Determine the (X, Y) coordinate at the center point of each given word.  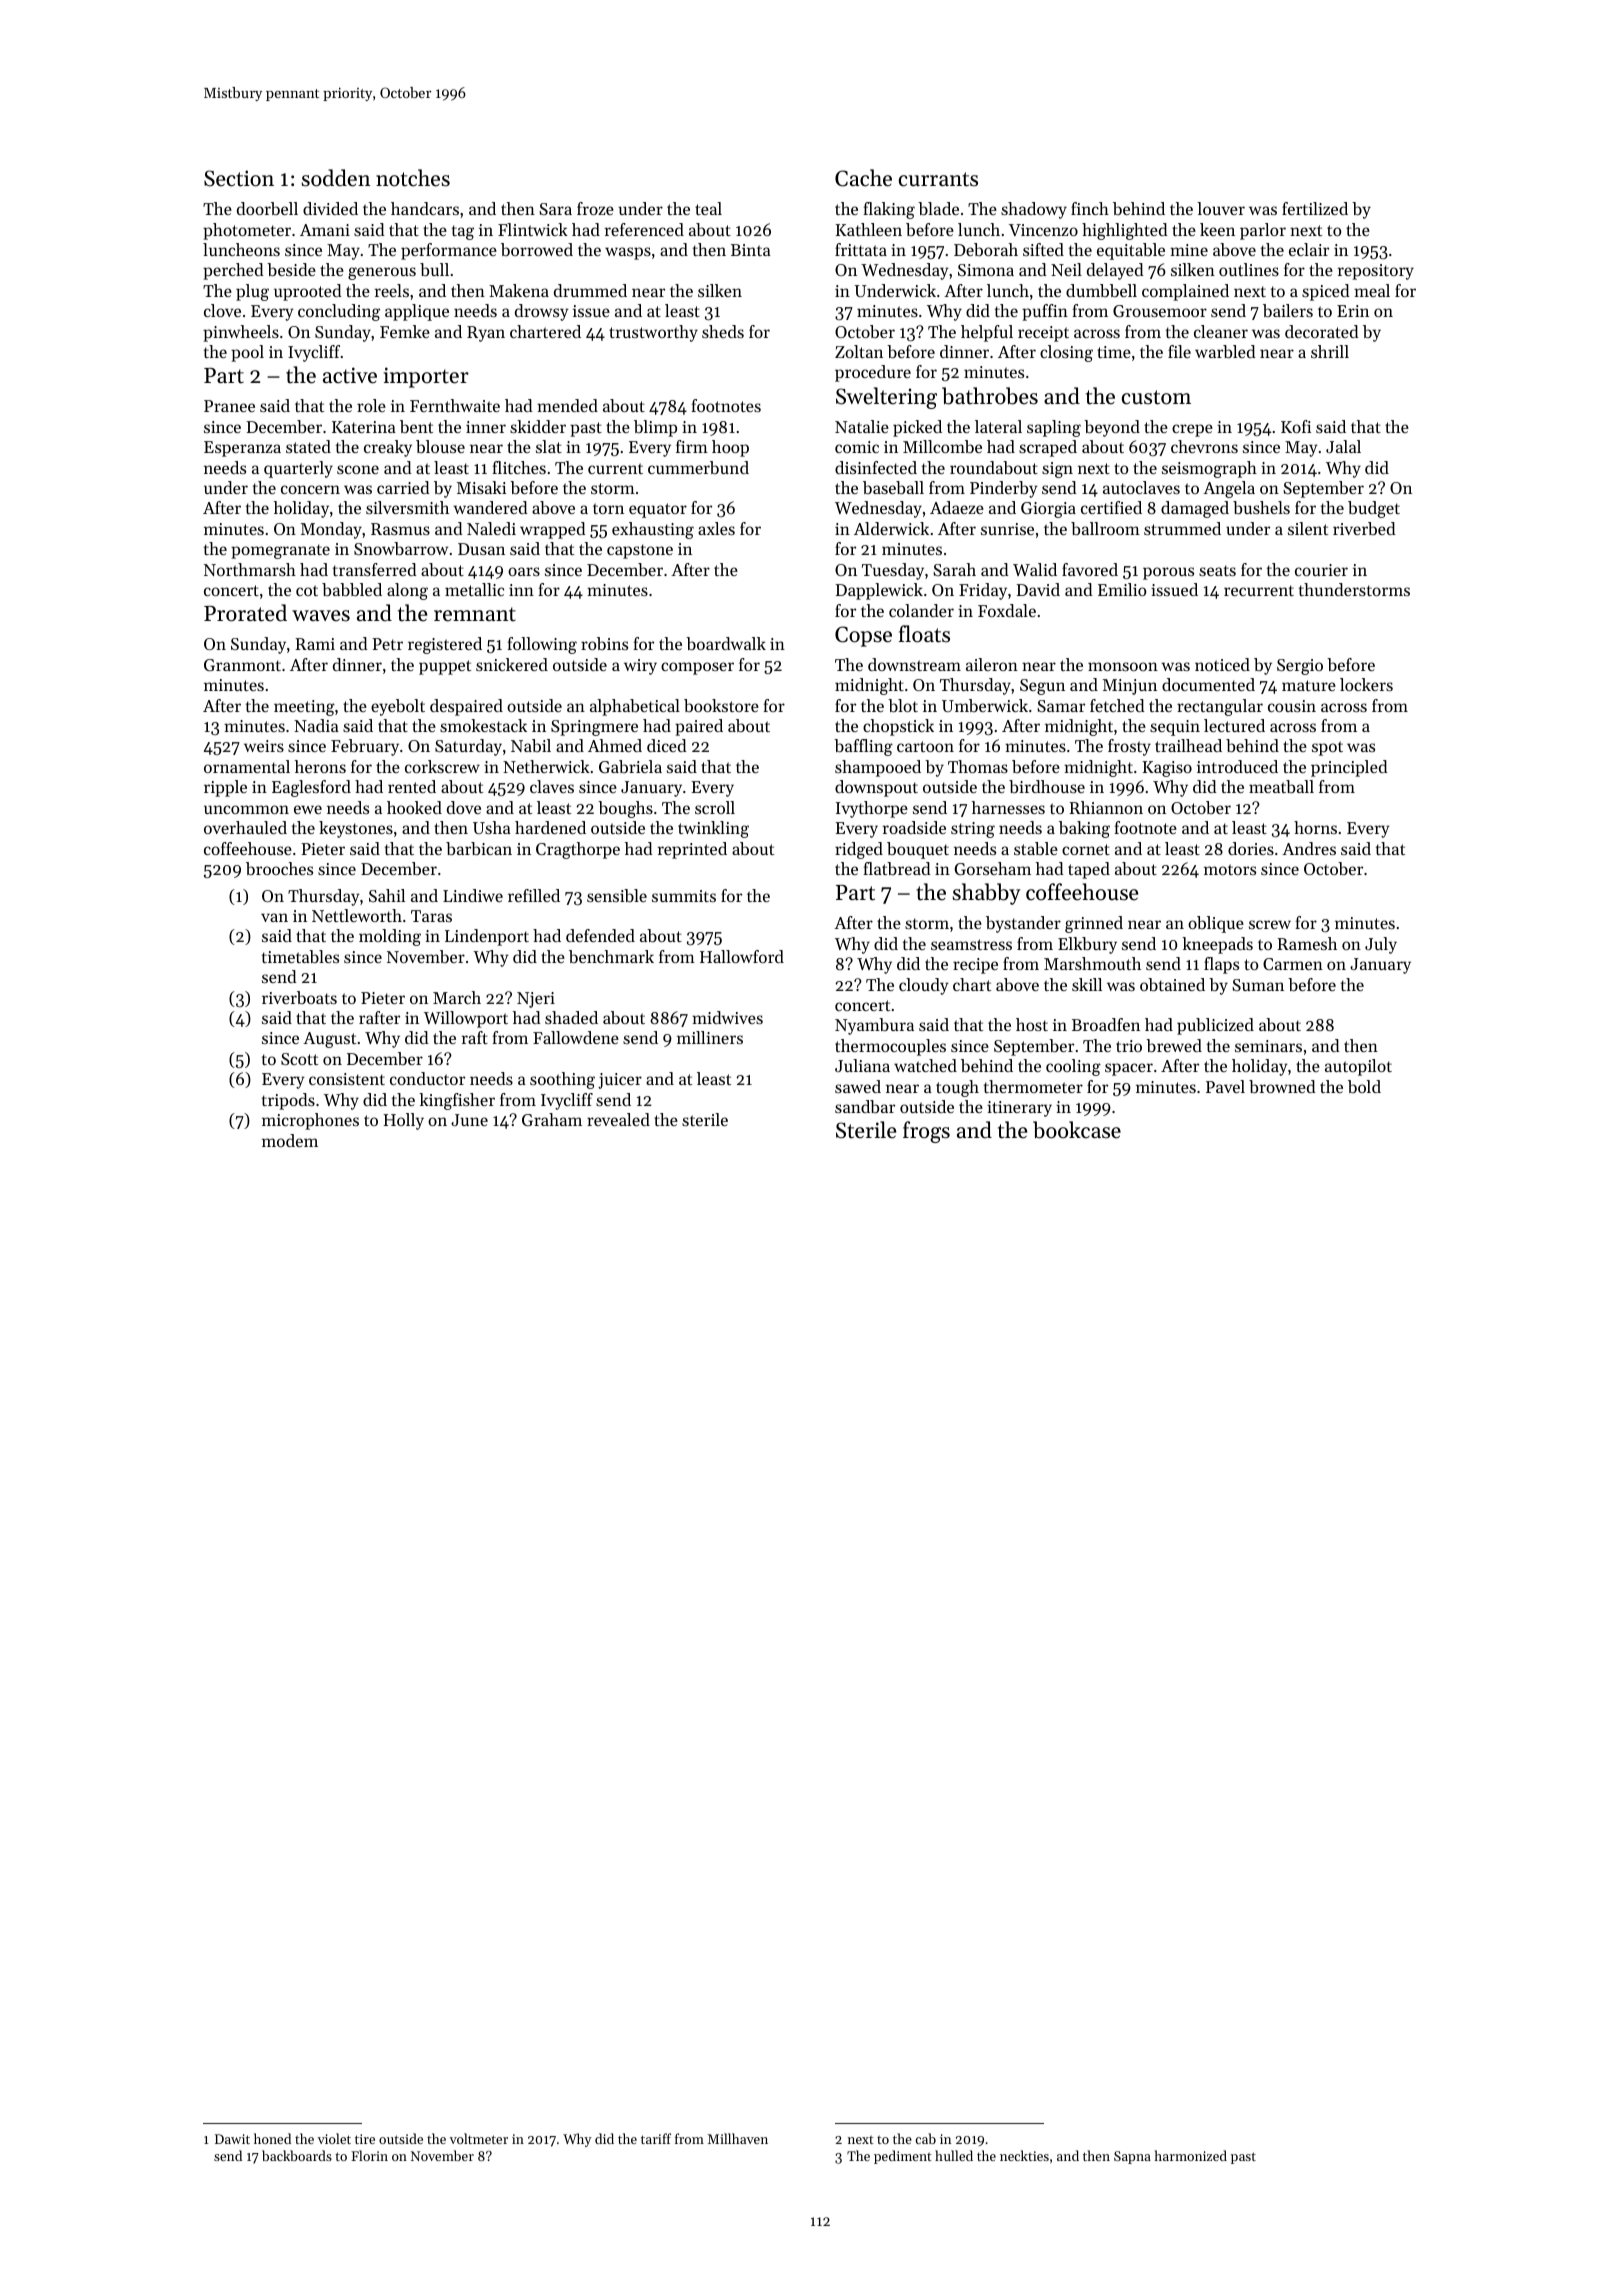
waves (321, 616)
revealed (618, 1119)
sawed (858, 1086)
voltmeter (479, 2138)
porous (1168, 573)
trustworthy (653, 333)
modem (290, 1140)
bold (1364, 1086)
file (1179, 351)
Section (239, 178)
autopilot (1358, 1067)
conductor (427, 1078)
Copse (863, 636)
